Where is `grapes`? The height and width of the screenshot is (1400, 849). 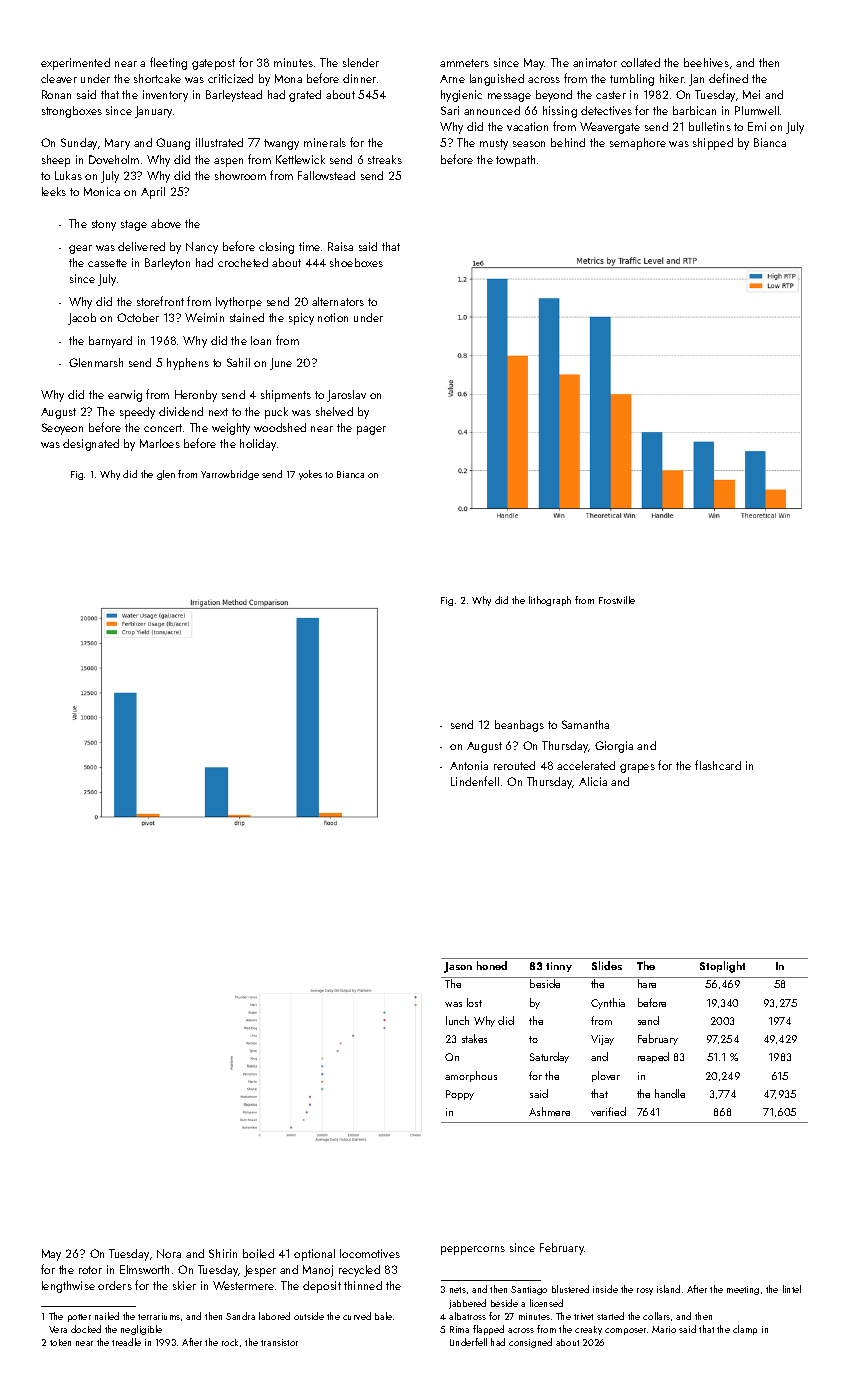 grapes is located at coordinates (637, 768).
